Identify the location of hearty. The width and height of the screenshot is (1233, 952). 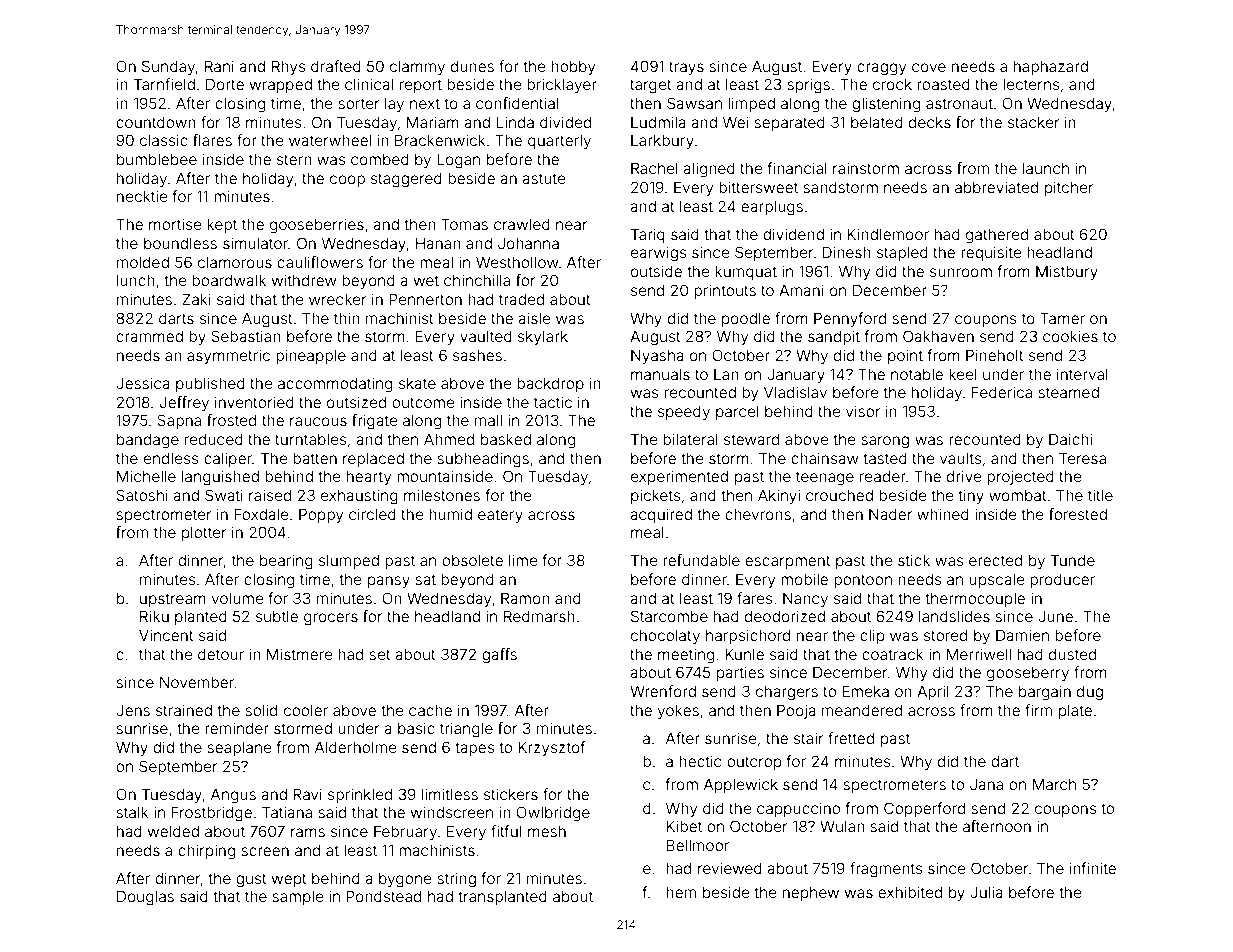
(369, 477).
